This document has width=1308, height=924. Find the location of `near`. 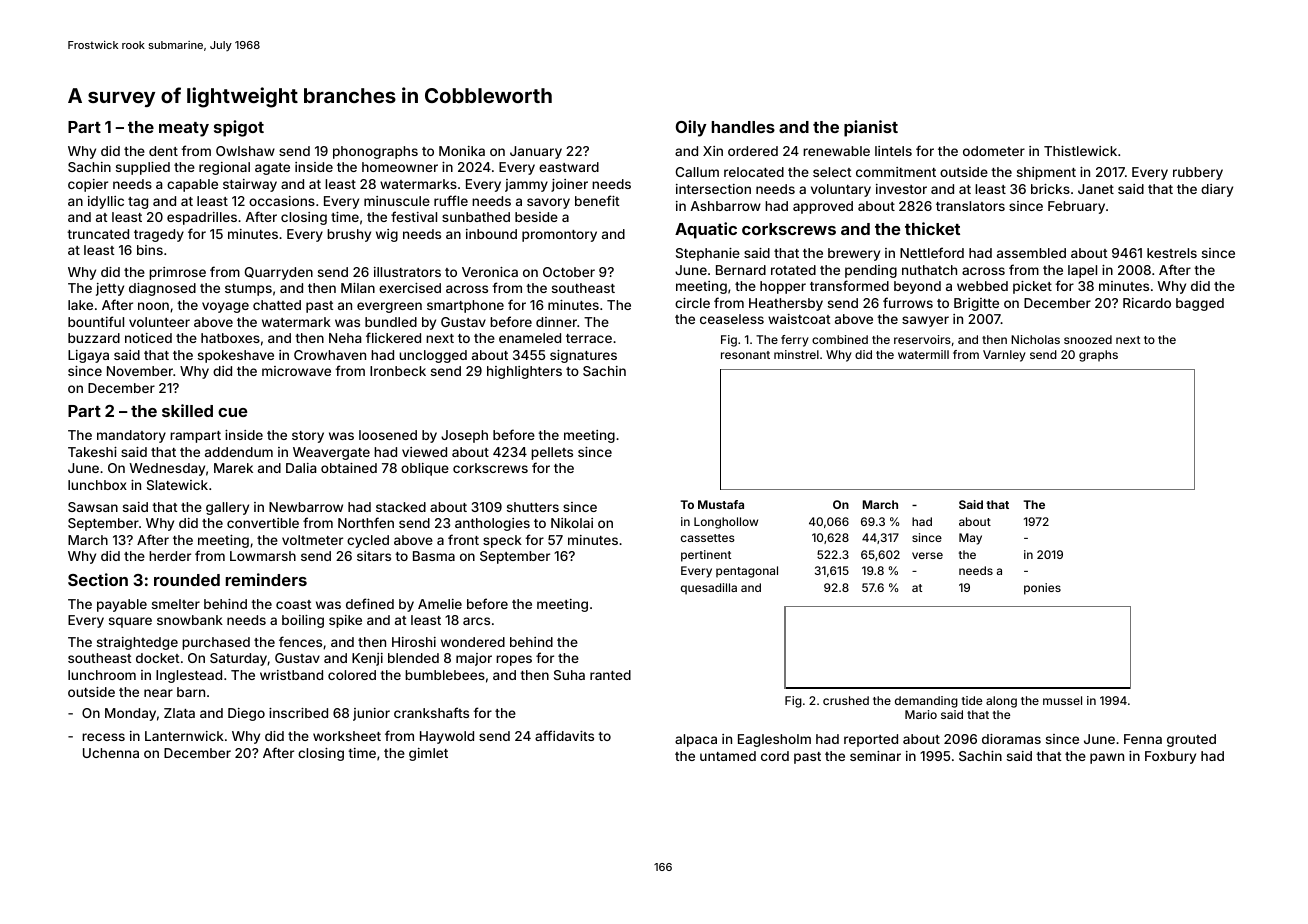

near is located at coordinates (158, 693).
